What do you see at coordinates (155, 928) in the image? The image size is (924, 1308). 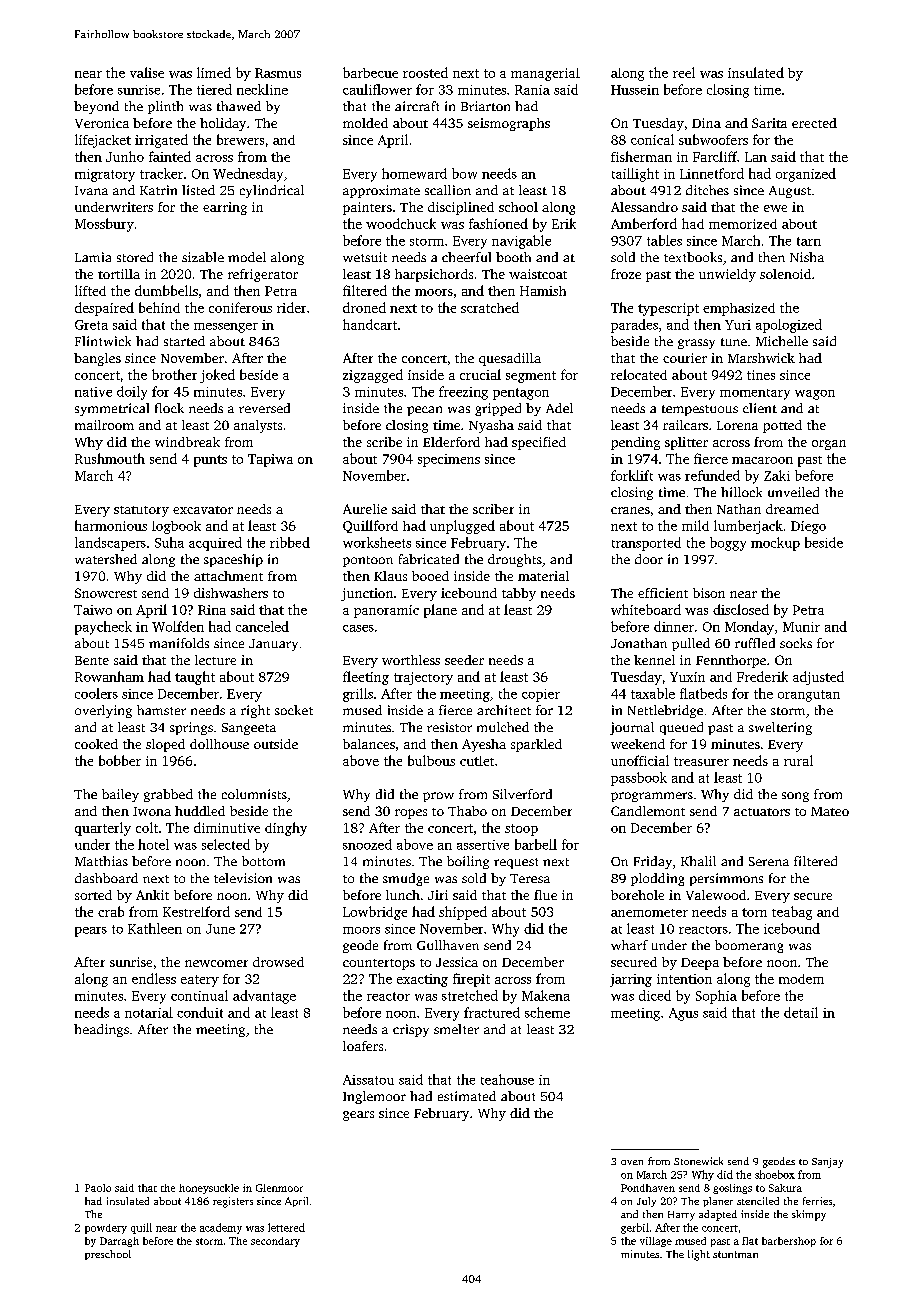 I see `Kathleen` at bounding box center [155, 928].
